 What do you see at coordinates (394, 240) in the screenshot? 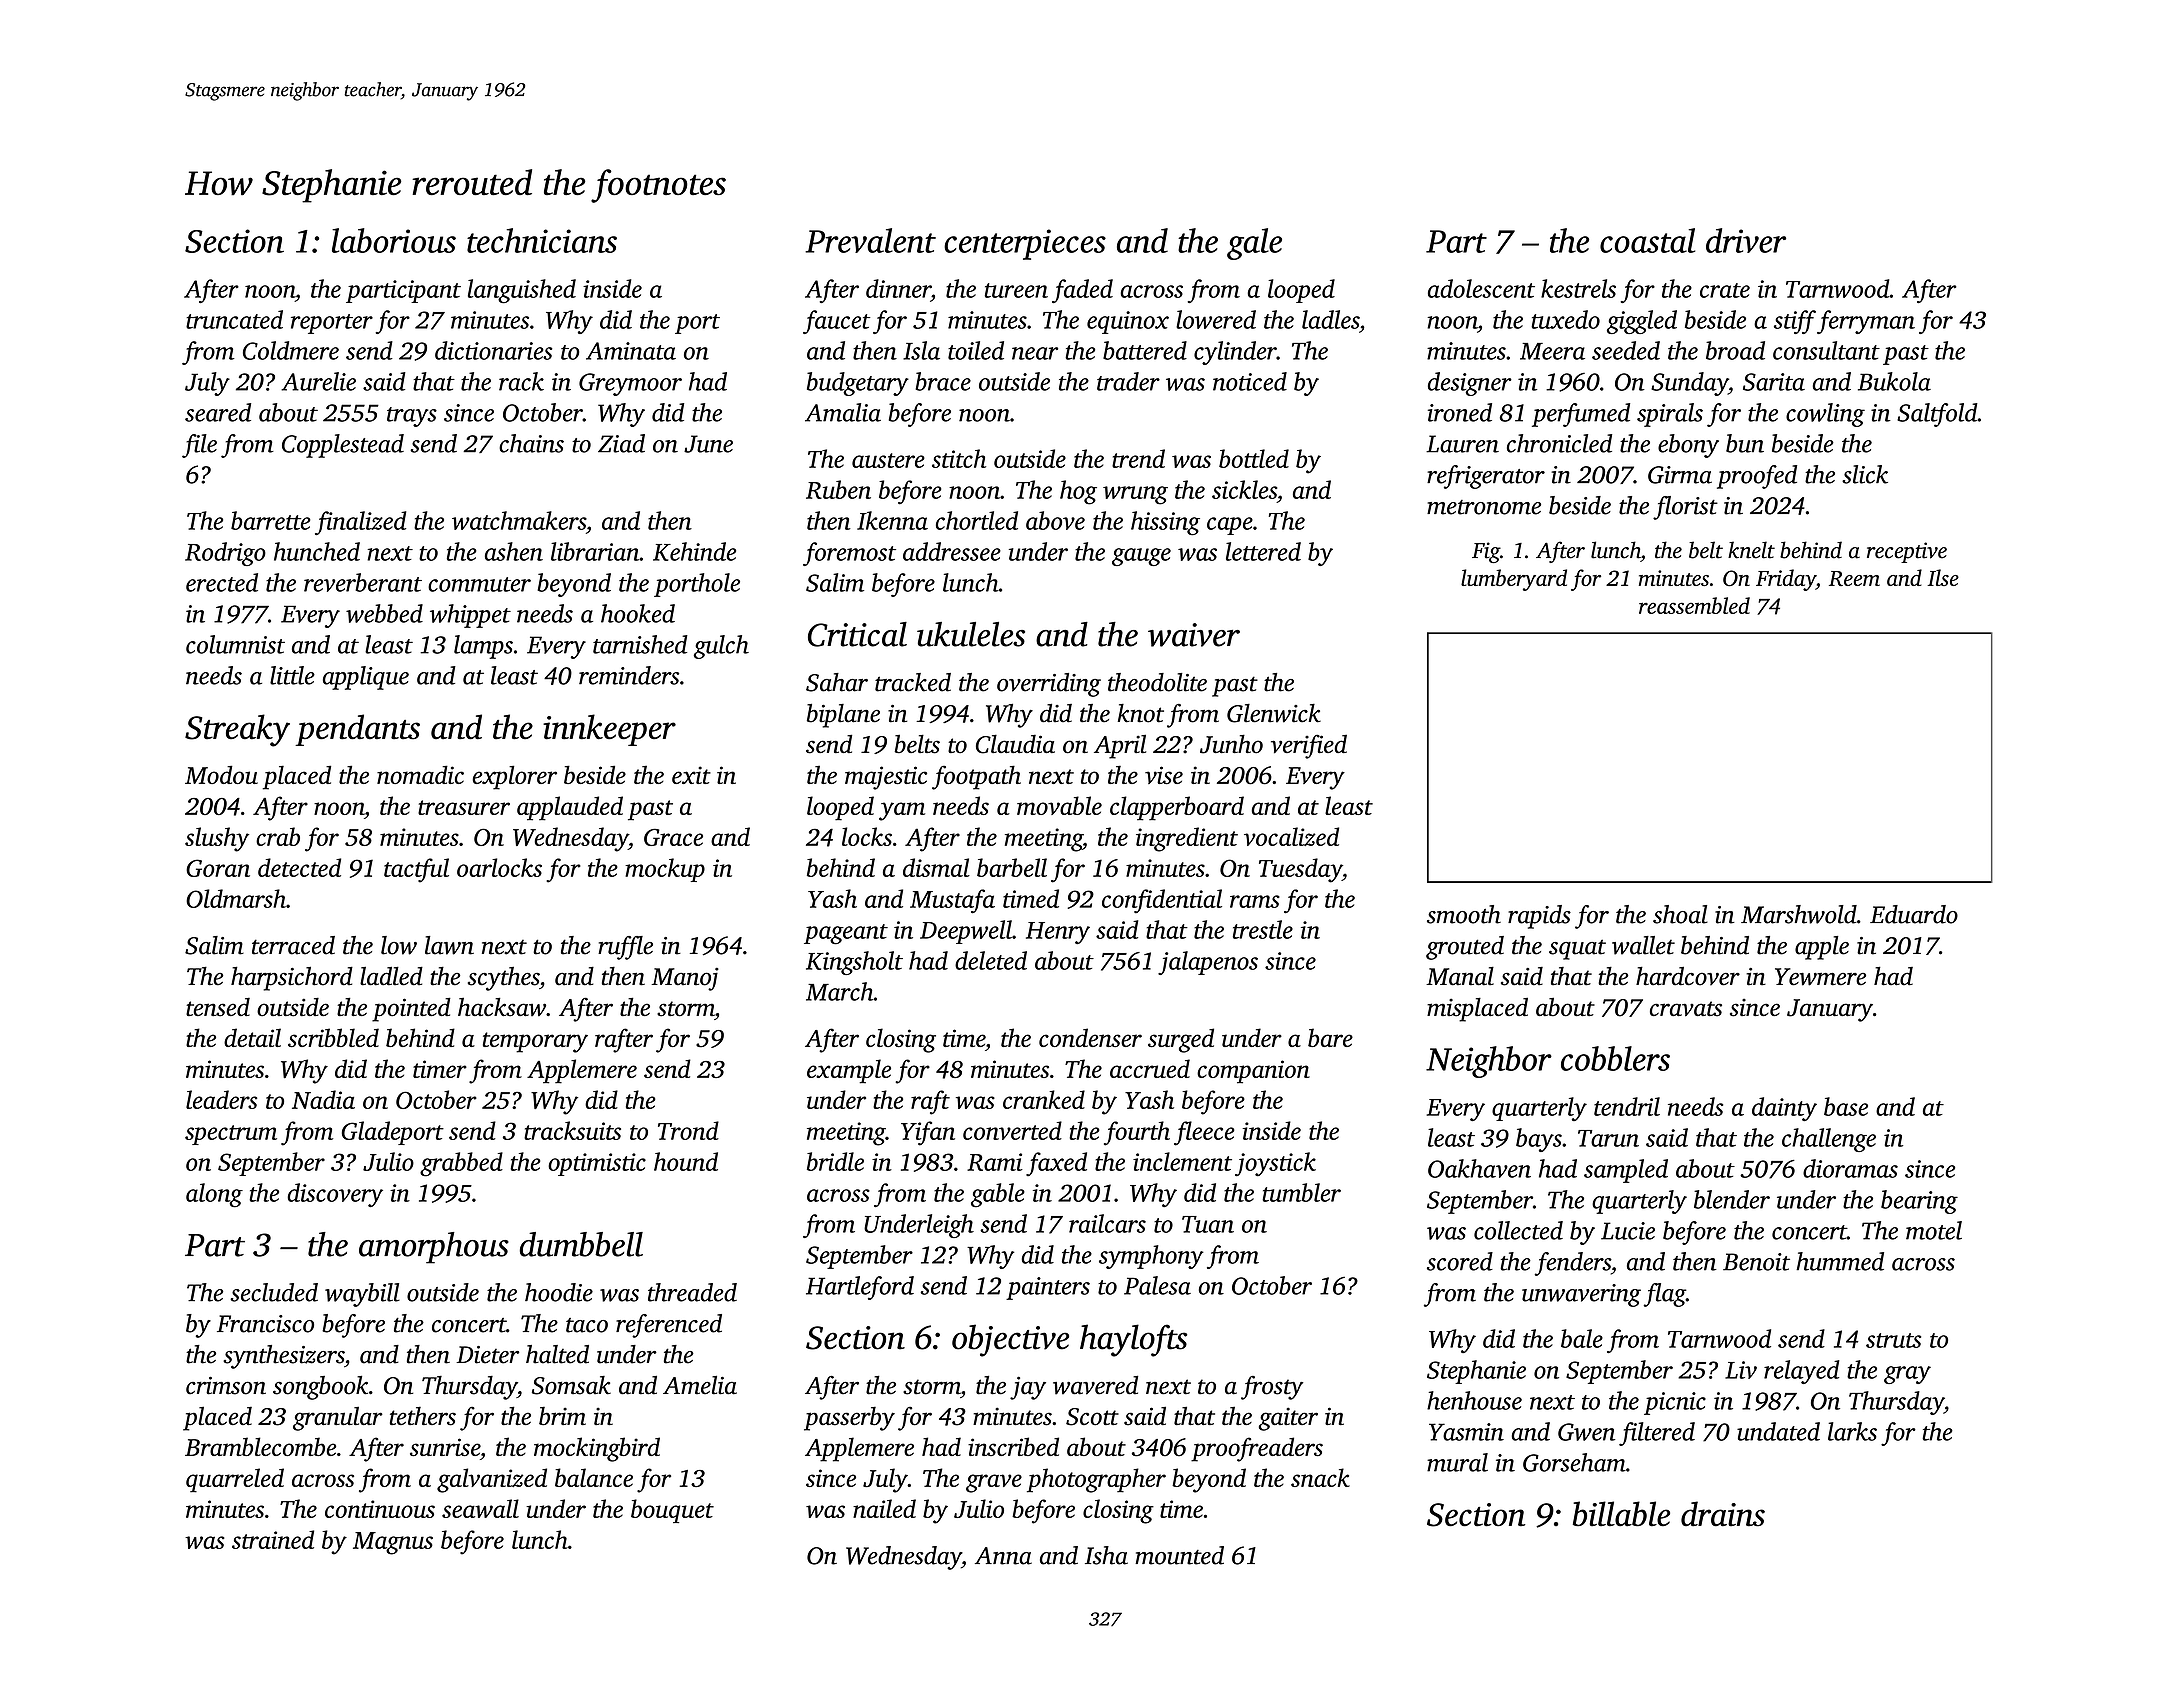
I see `laborious` at bounding box center [394, 240].
